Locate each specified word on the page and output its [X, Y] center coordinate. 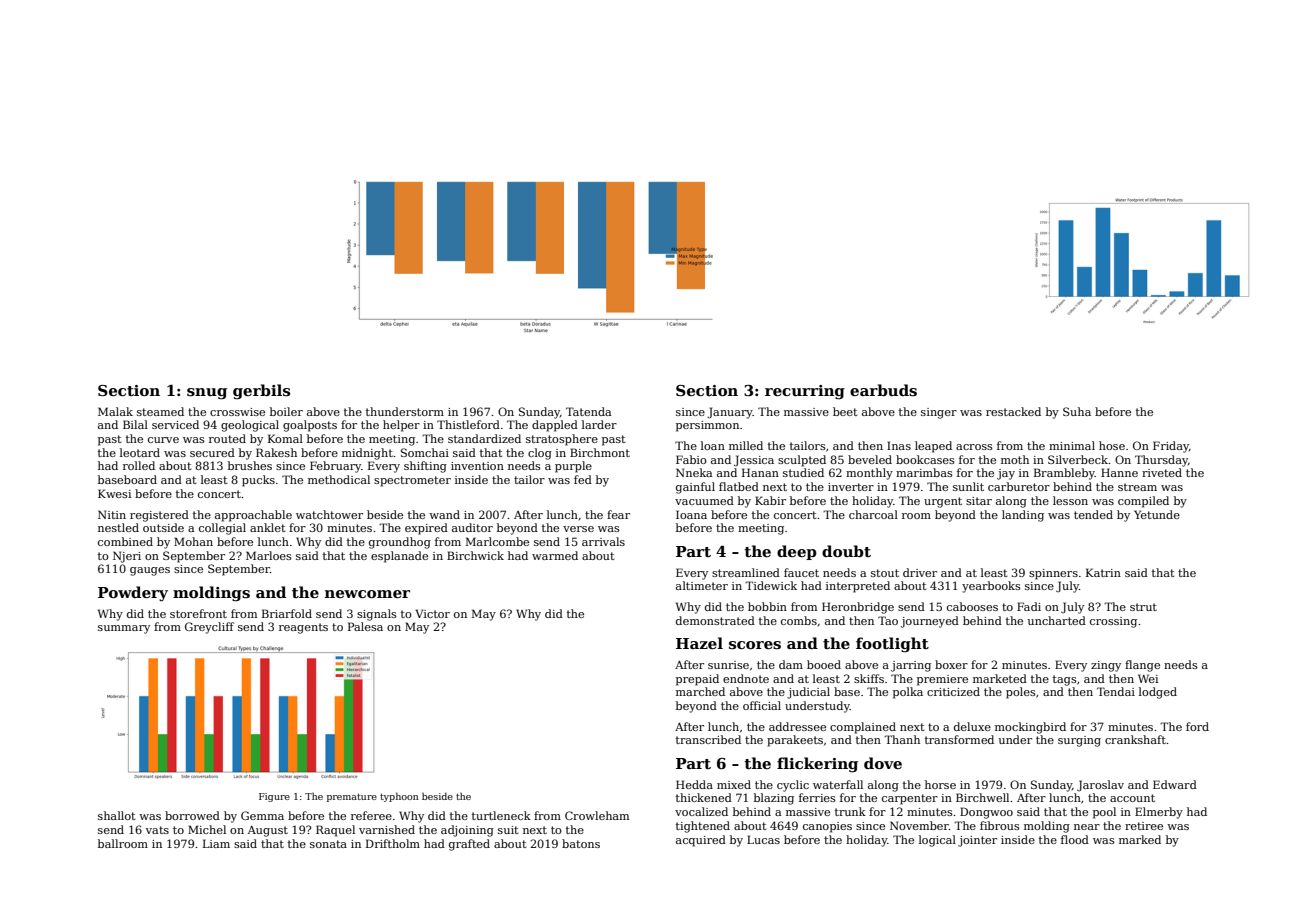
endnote [746, 678]
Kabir [770, 500]
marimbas [924, 472]
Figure [274, 797]
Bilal [135, 424]
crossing [1113, 622]
